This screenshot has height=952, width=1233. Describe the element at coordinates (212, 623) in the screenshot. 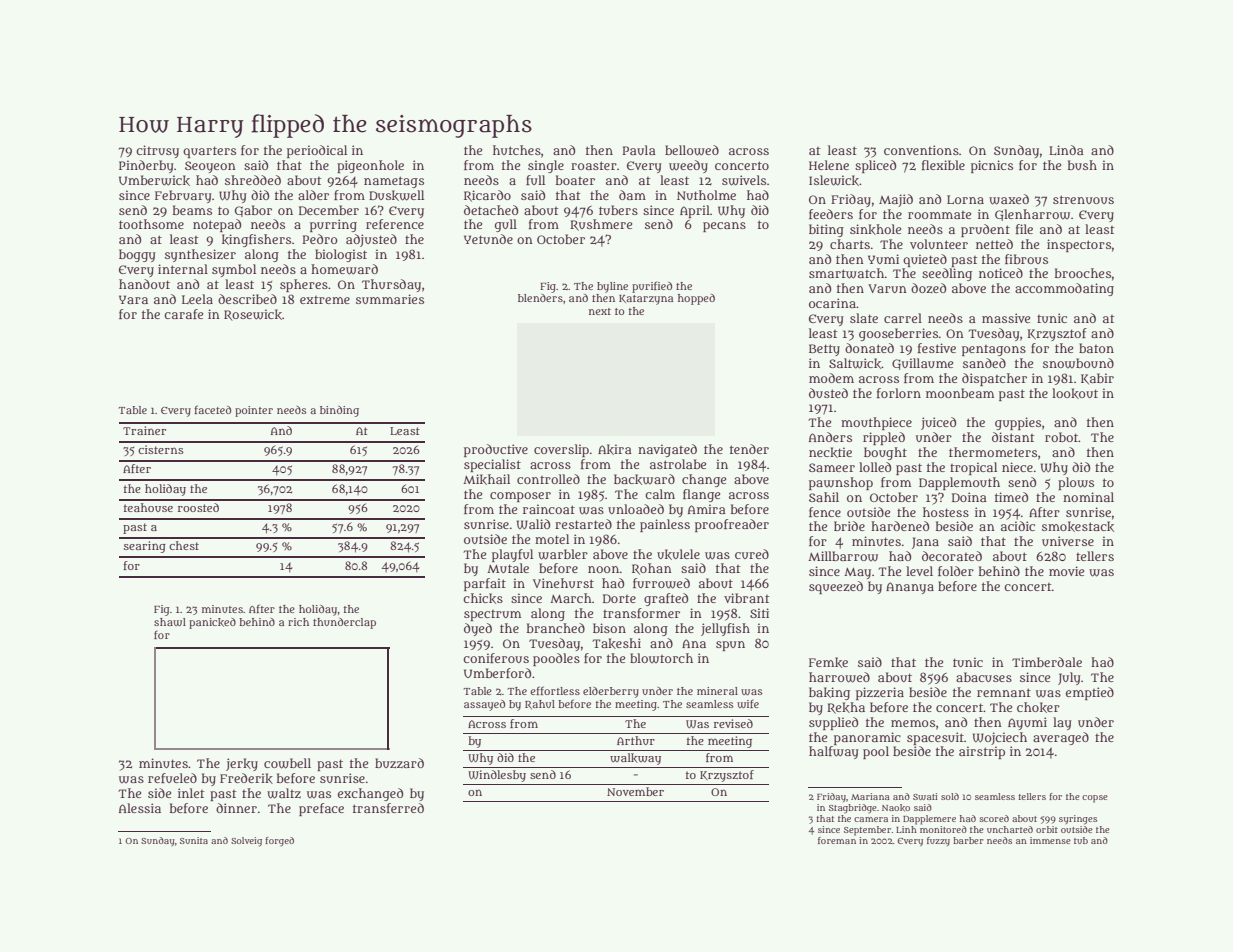

I see `panicked` at that location.
